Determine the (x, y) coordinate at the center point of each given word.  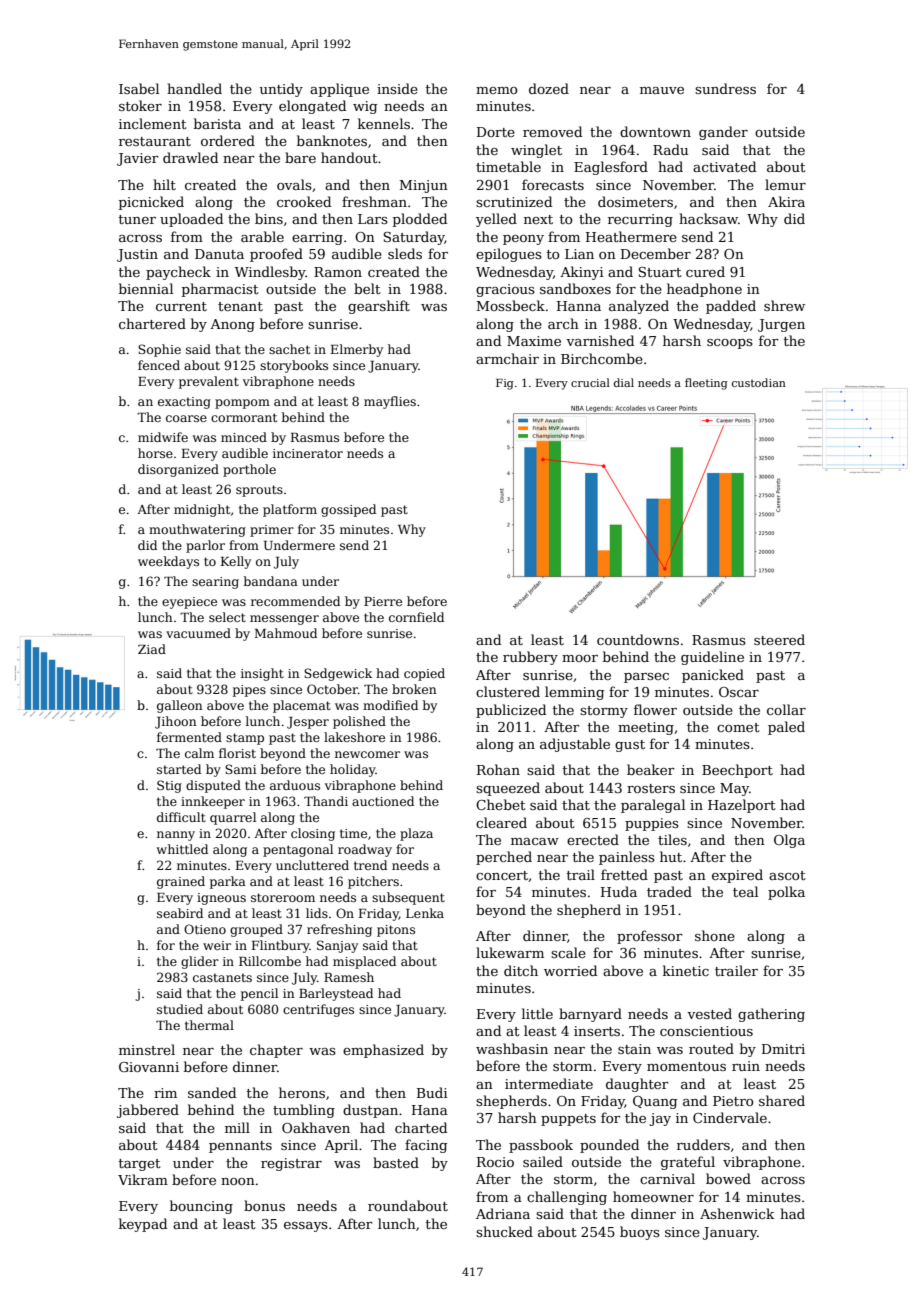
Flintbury (281, 946)
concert (502, 875)
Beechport (737, 771)
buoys (640, 1233)
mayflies (390, 402)
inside (397, 88)
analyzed (639, 307)
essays (306, 1227)
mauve (662, 90)
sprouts (259, 491)
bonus (264, 1205)
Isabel (139, 88)
